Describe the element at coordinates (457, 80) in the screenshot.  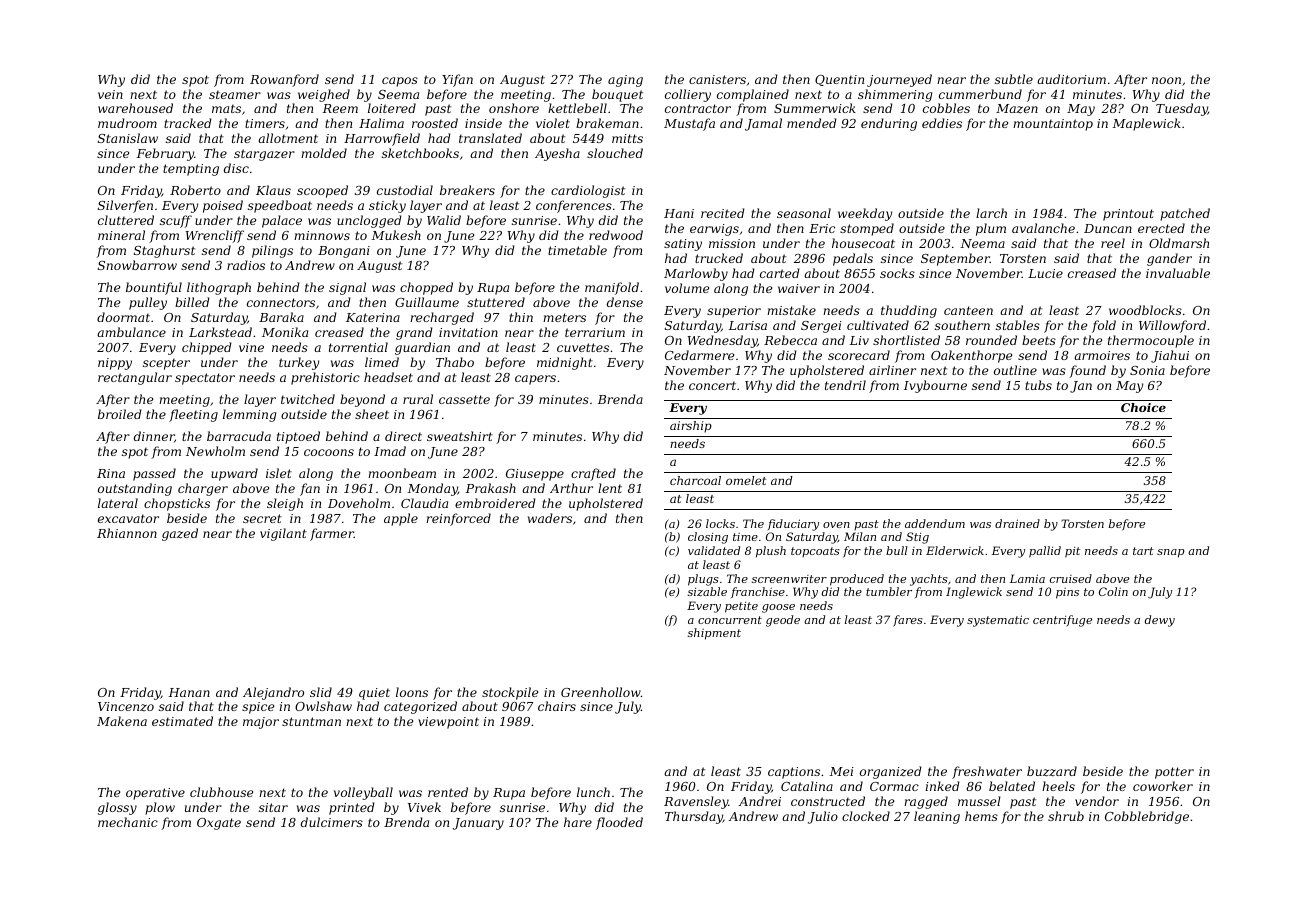
I see `Yifan` at that location.
